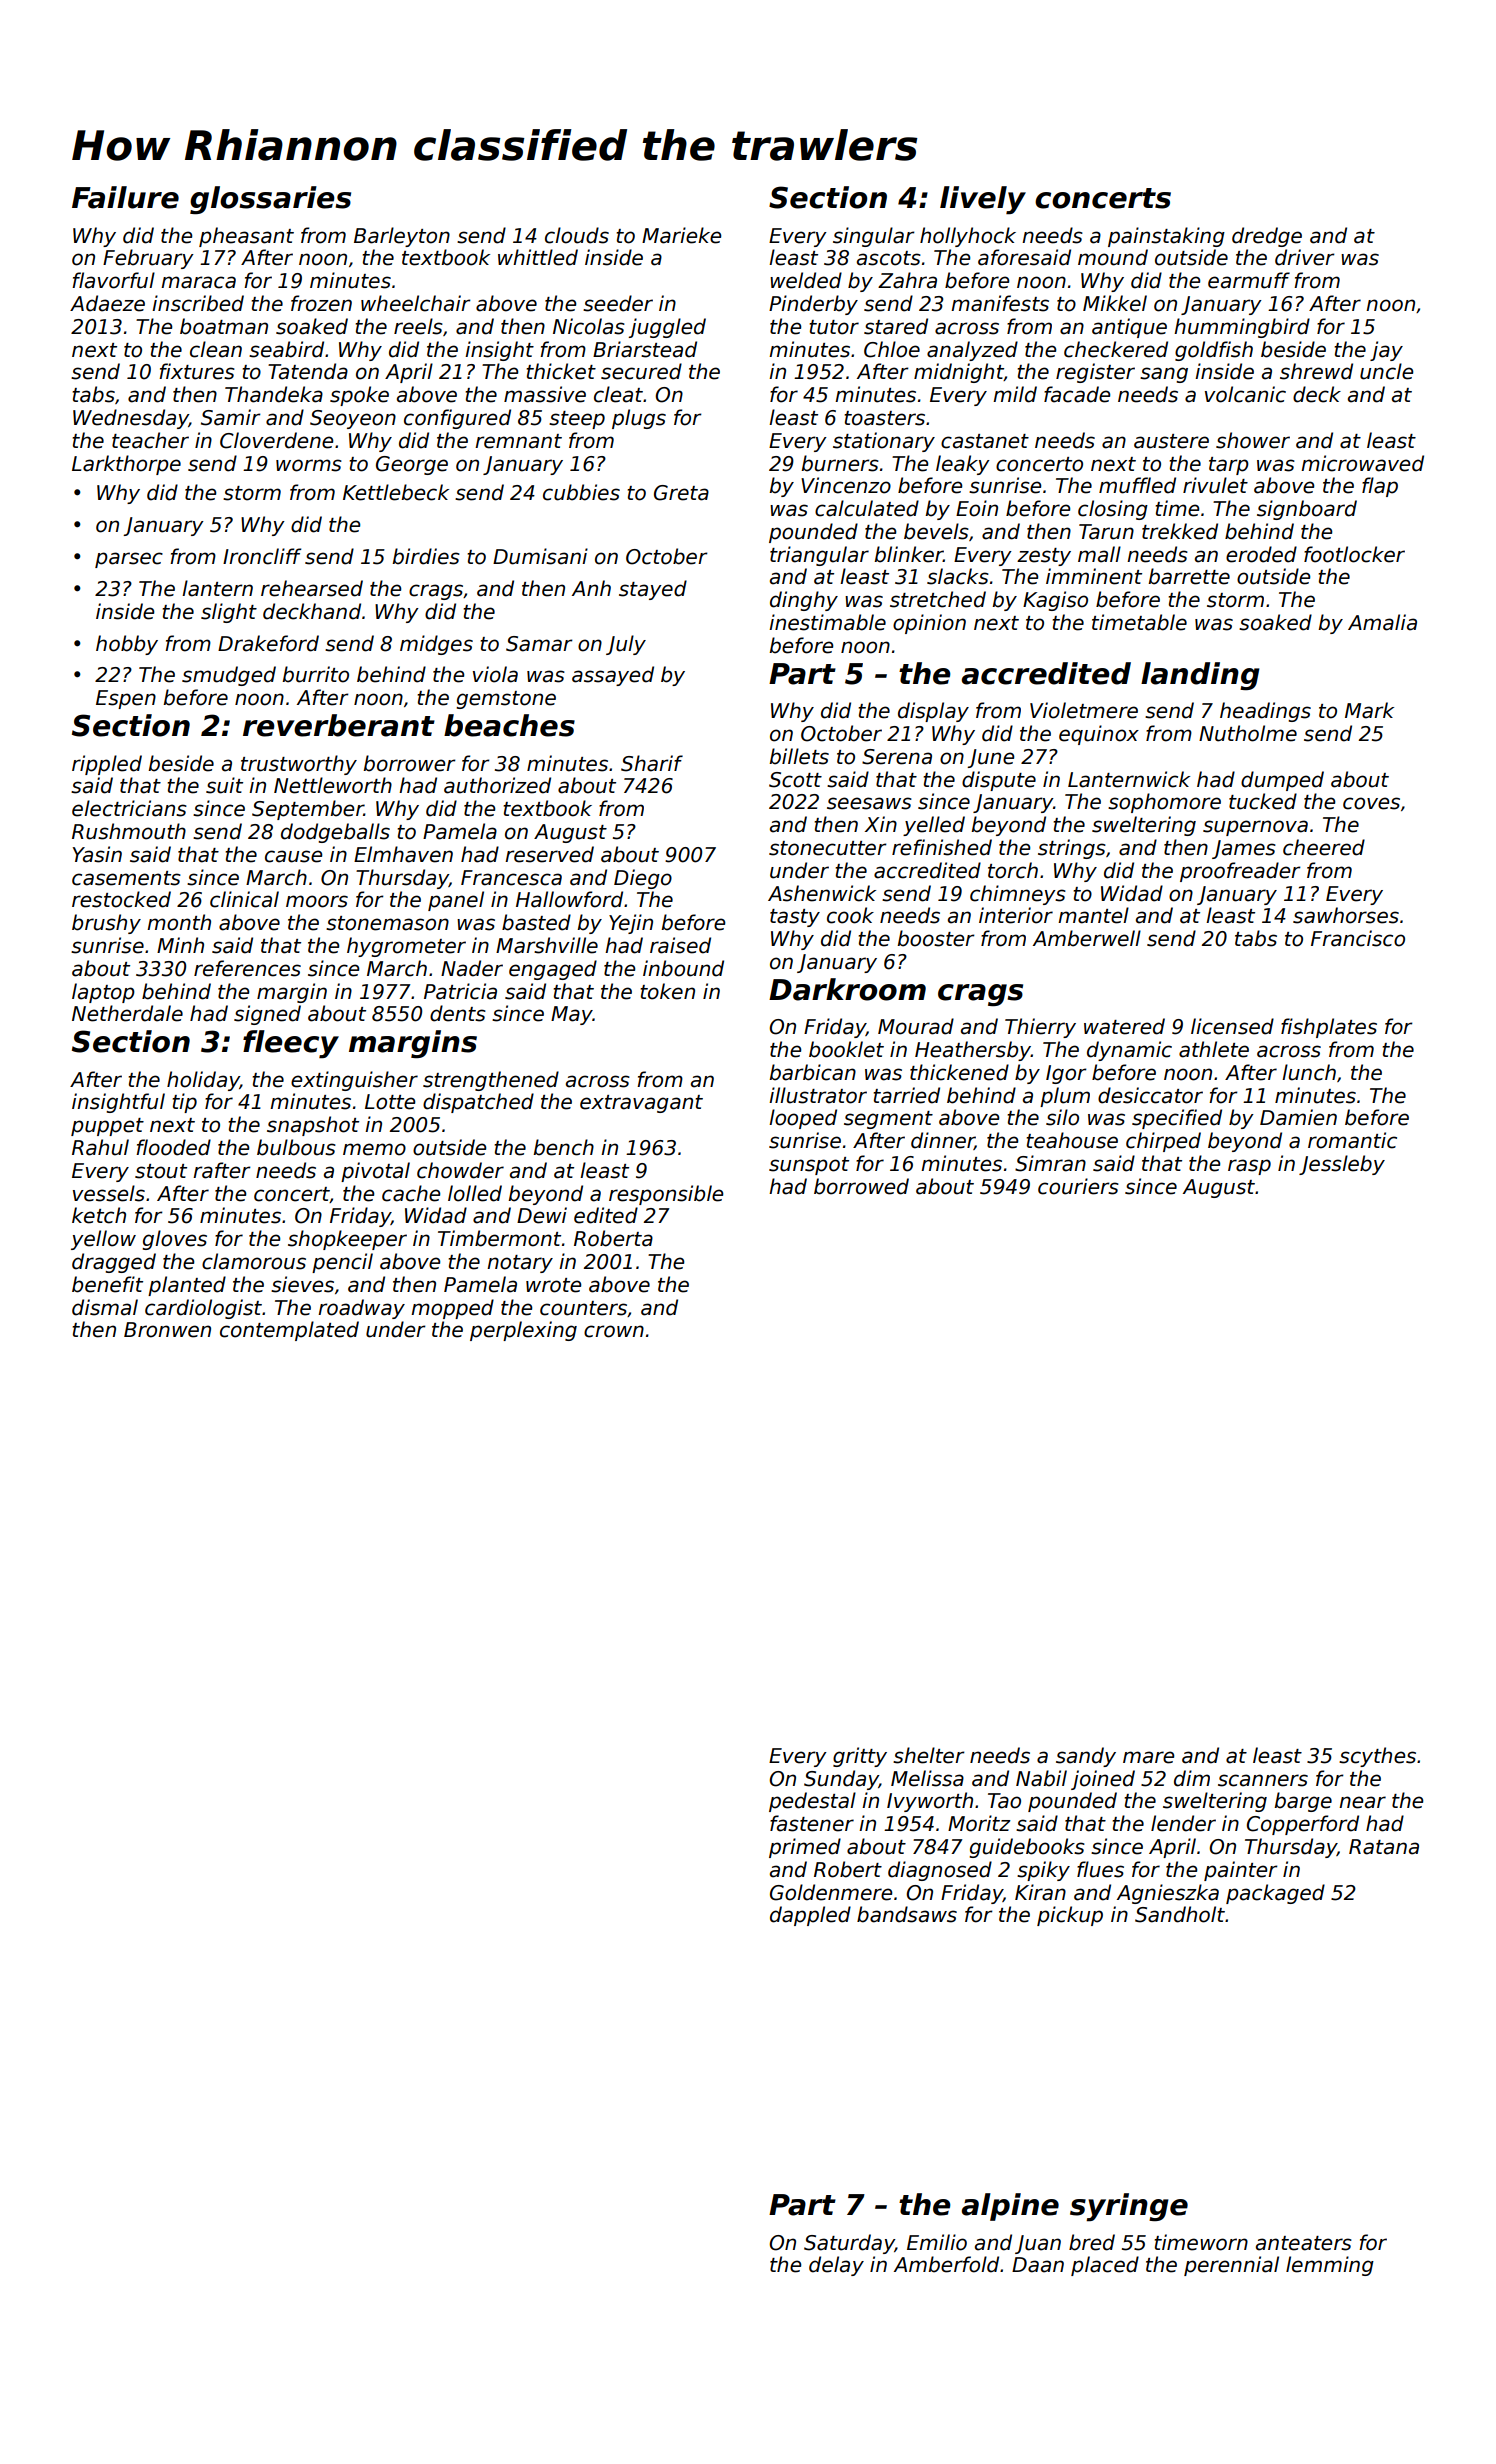  What do you see at coordinates (849, 2244) in the image?
I see `Saturday` at bounding box center [849, 2244].
